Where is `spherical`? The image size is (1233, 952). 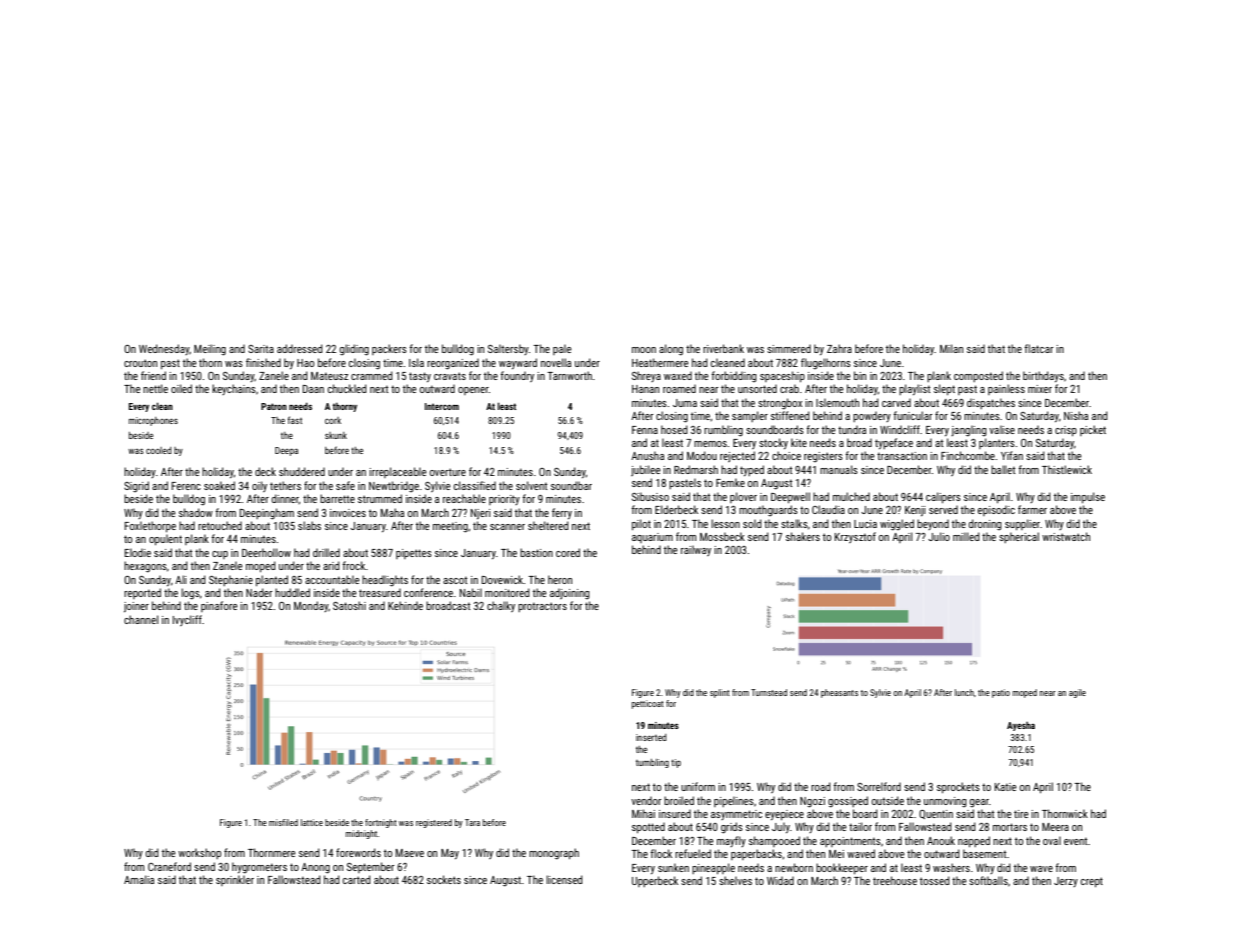 spherical is located at coordinates (1019, 537).
